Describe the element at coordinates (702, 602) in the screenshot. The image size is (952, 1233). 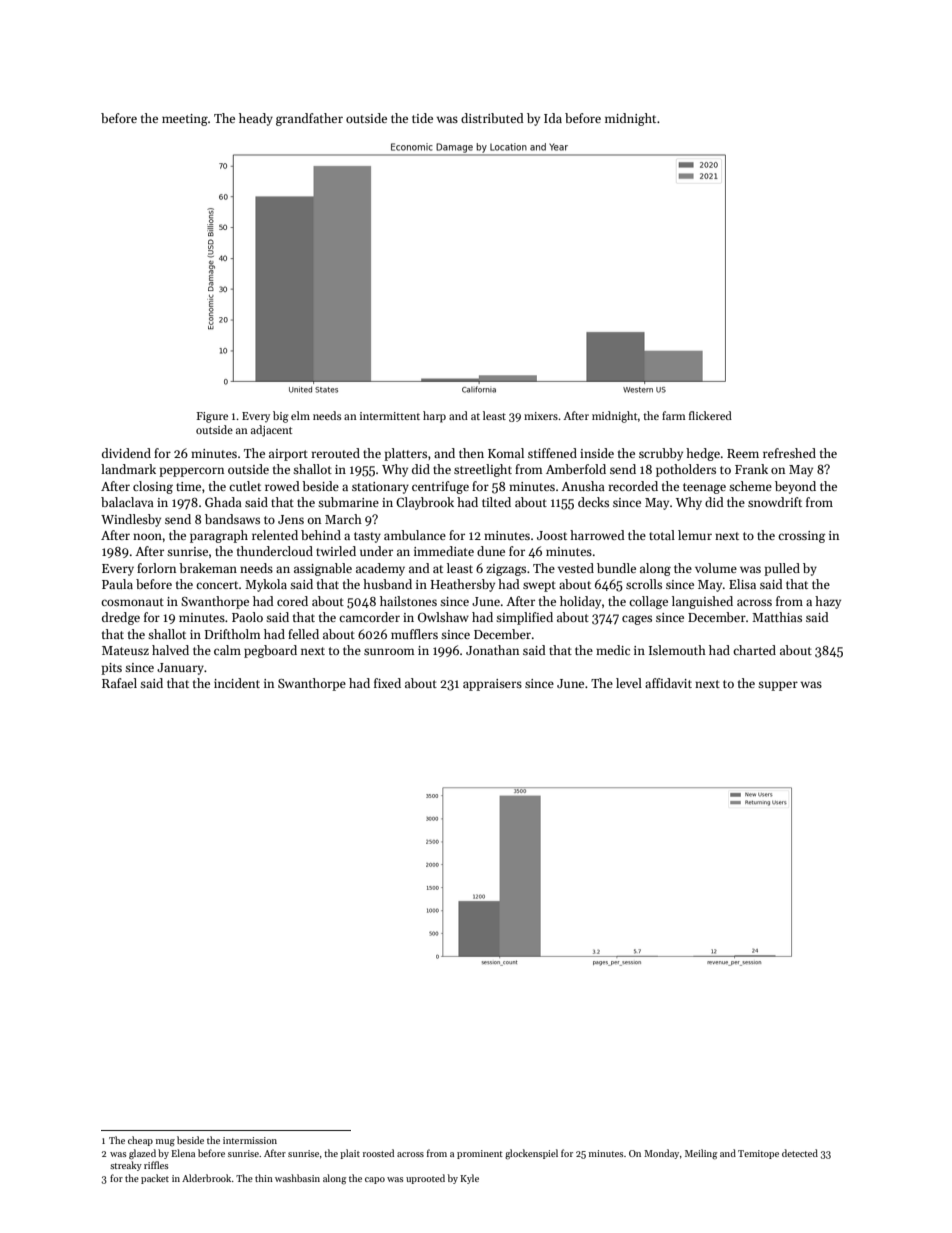
I see `languished` at that location.
